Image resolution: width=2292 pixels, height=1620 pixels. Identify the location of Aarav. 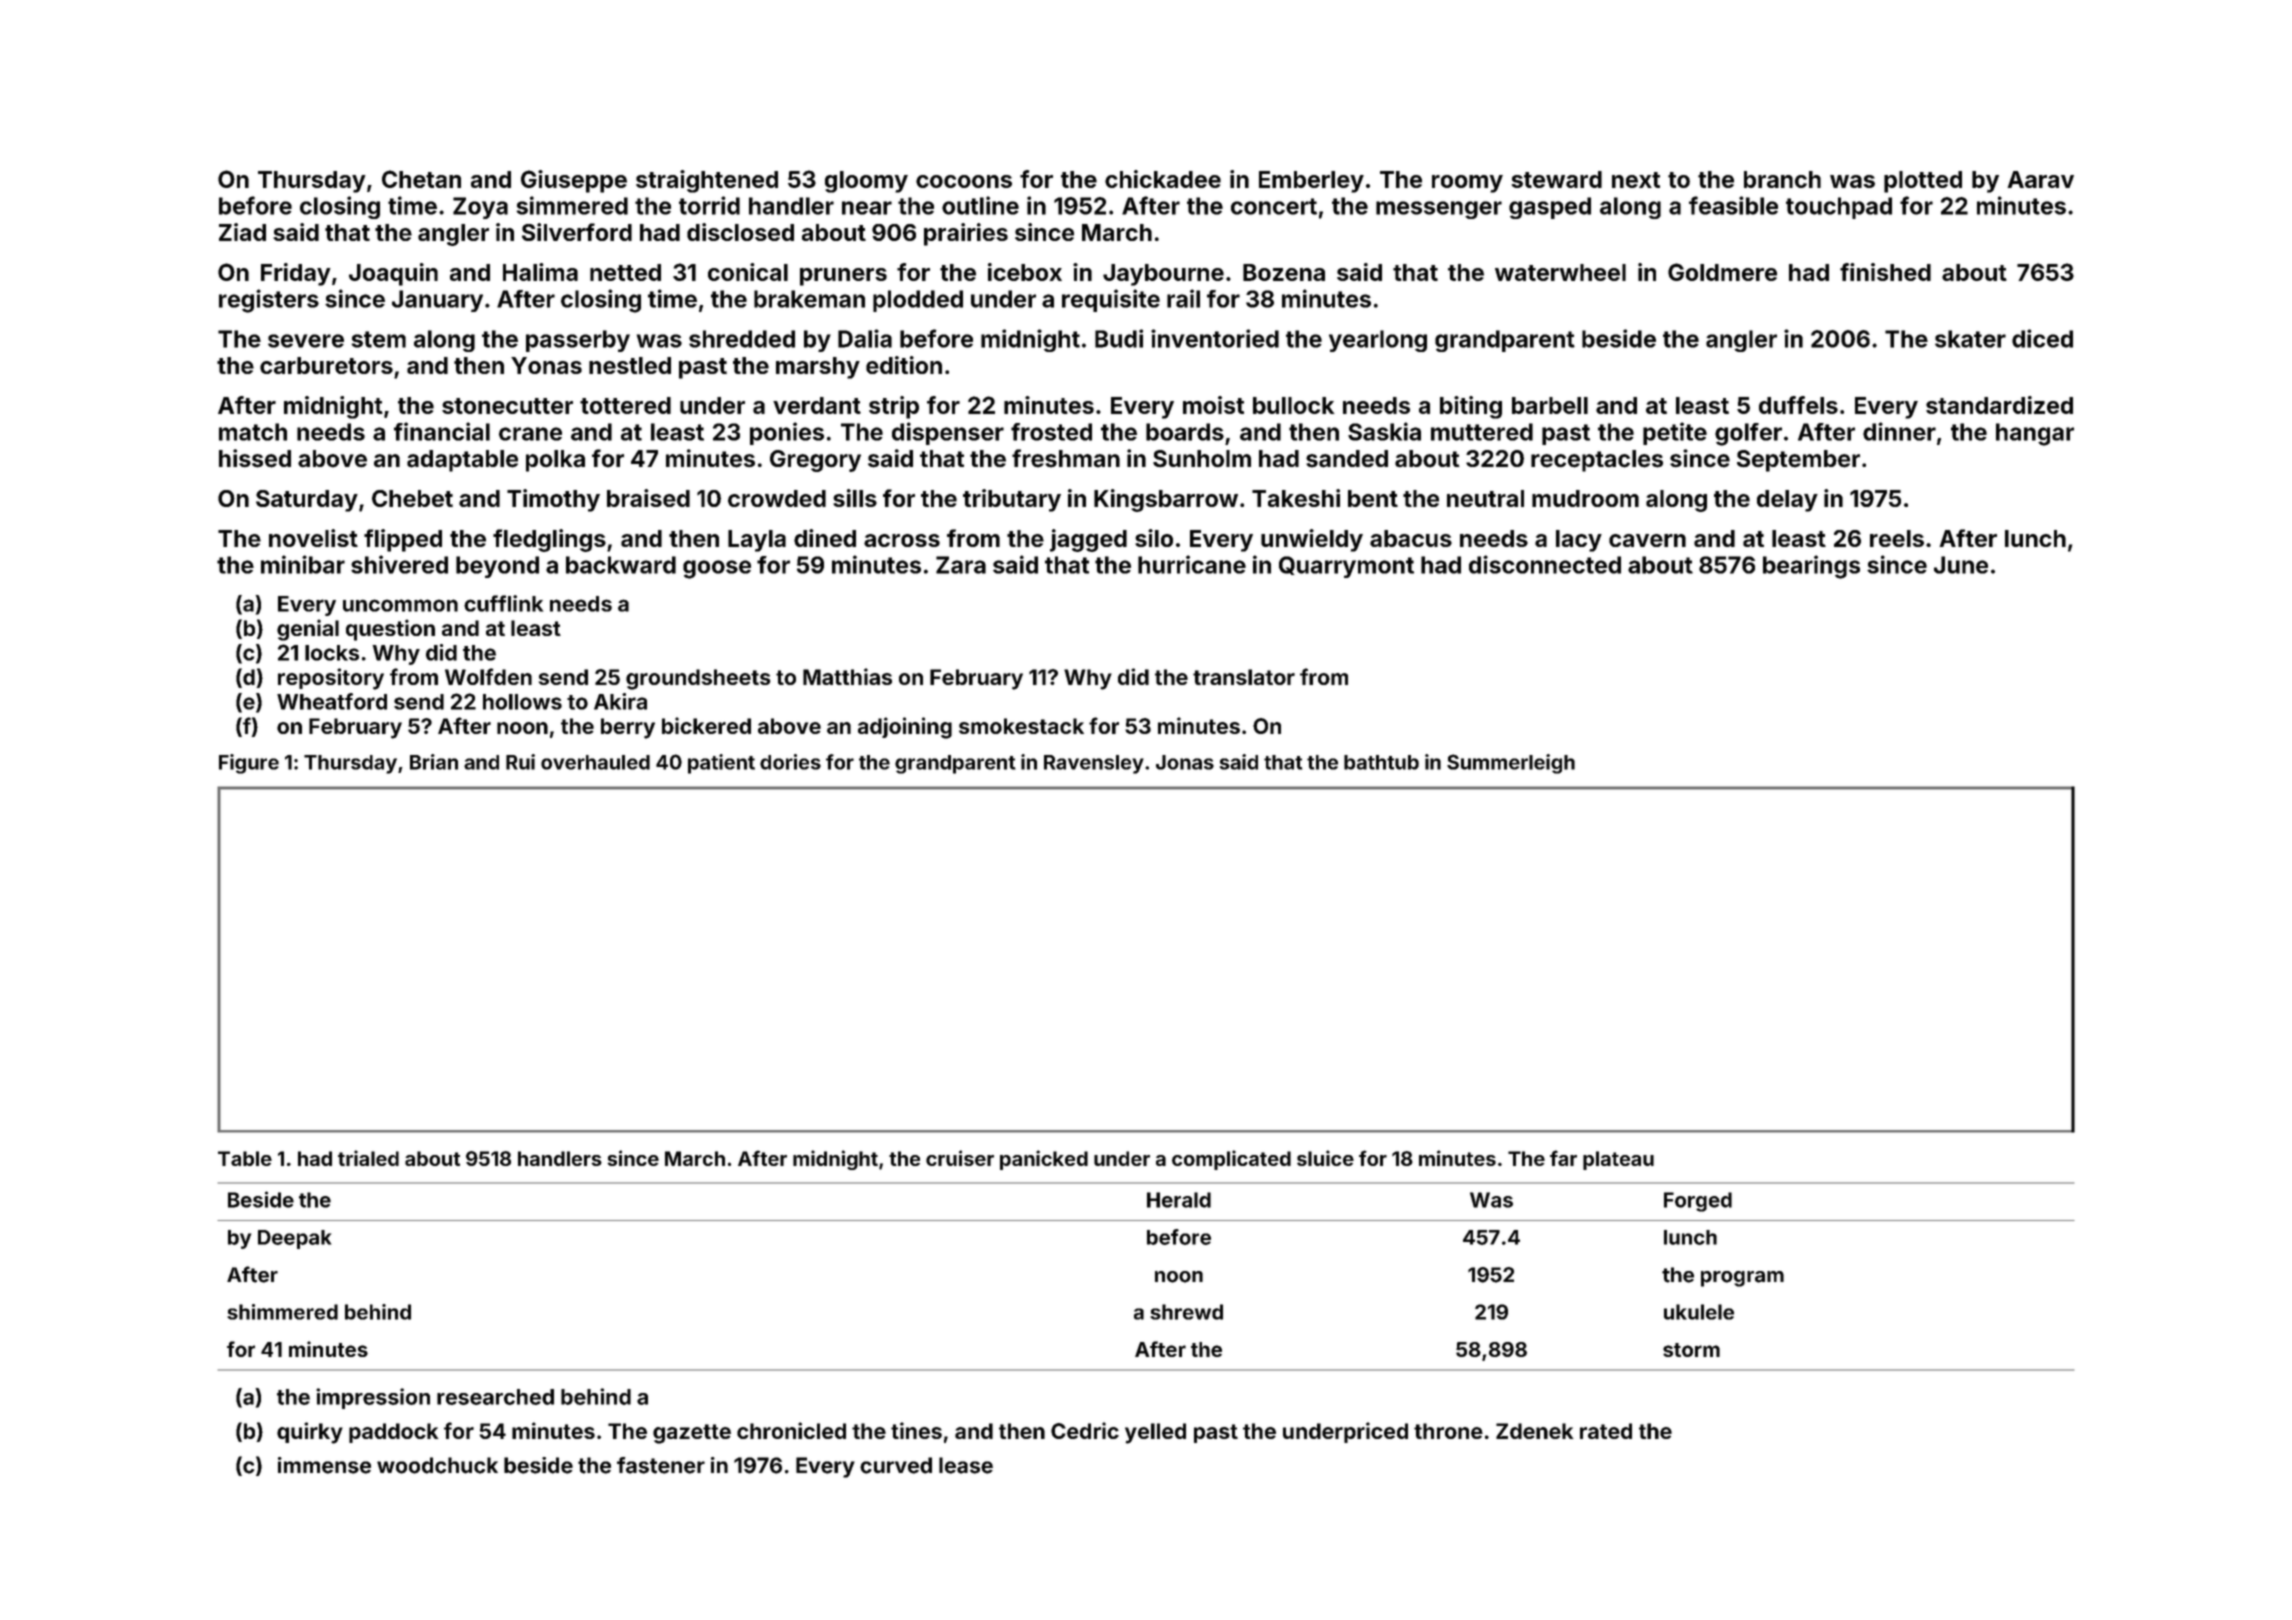
(2040, 179).
